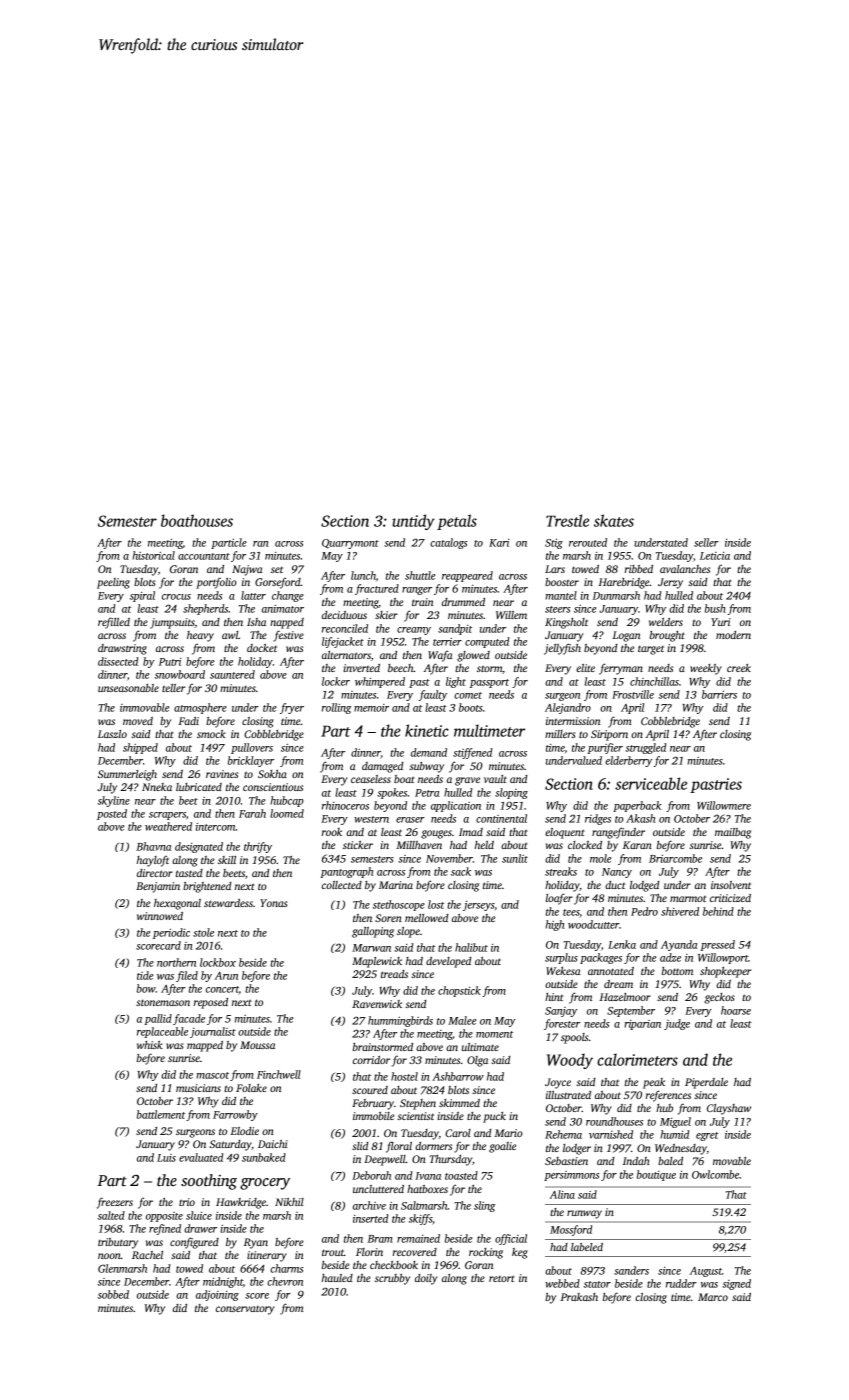 The image size is (849, 1400). What do you see at coordinates (501, 818) in the document?
I see `continental` at bounding box center [501, 818].
